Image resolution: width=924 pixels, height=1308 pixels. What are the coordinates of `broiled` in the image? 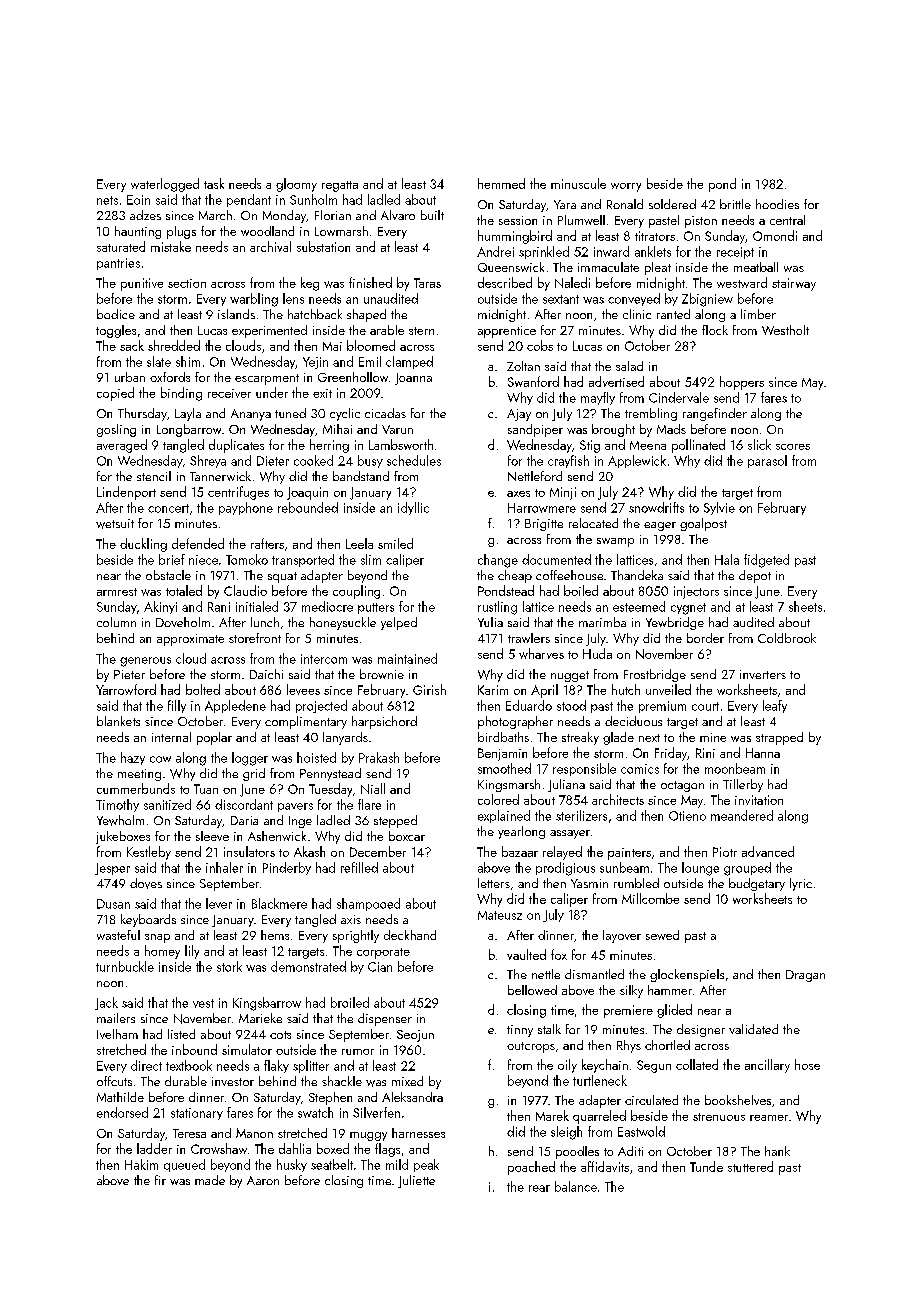 It's located at (350, 1002).
